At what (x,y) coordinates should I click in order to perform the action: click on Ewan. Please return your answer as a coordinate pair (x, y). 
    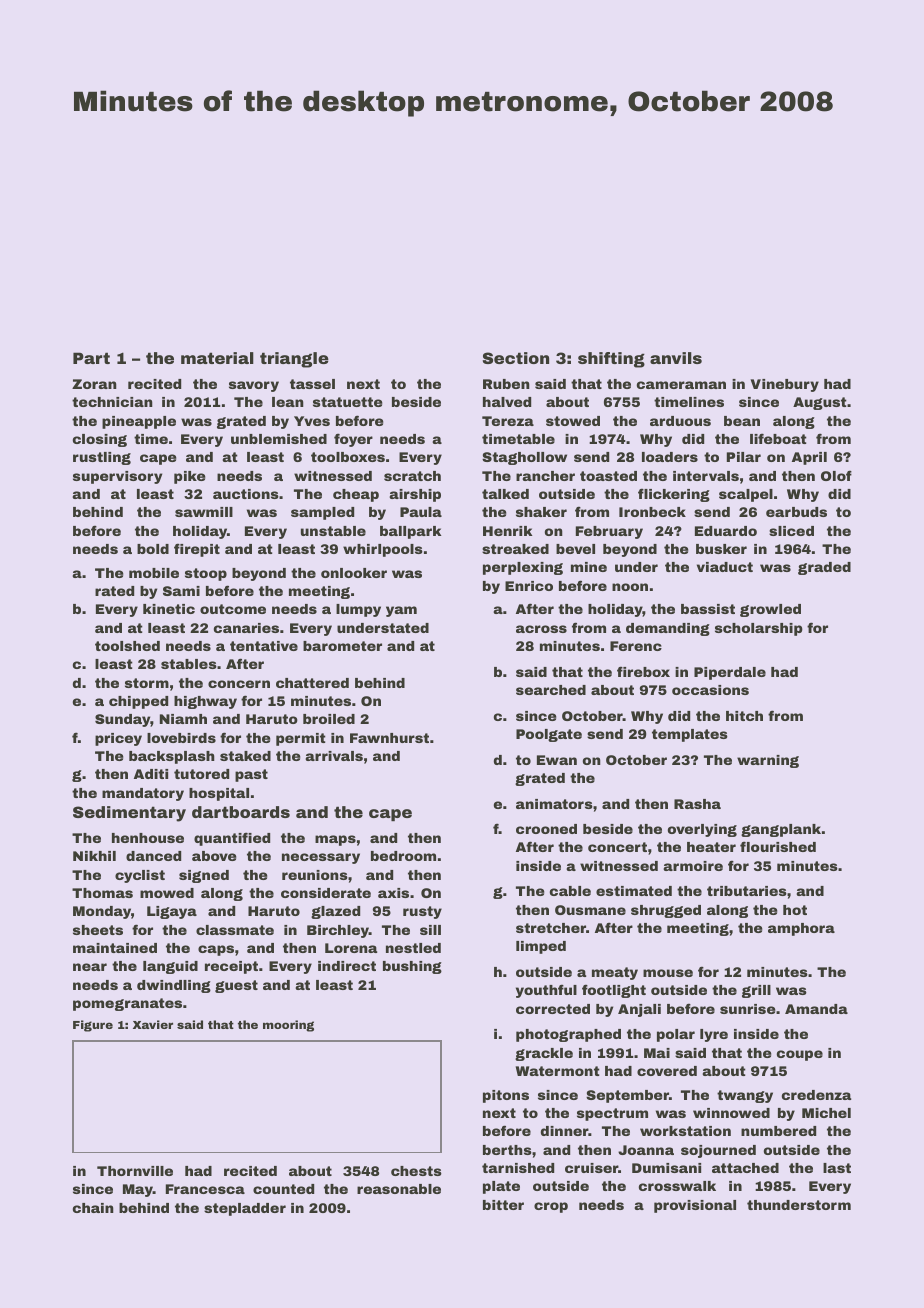
    Looking at the image, I should click on (557, 760).
